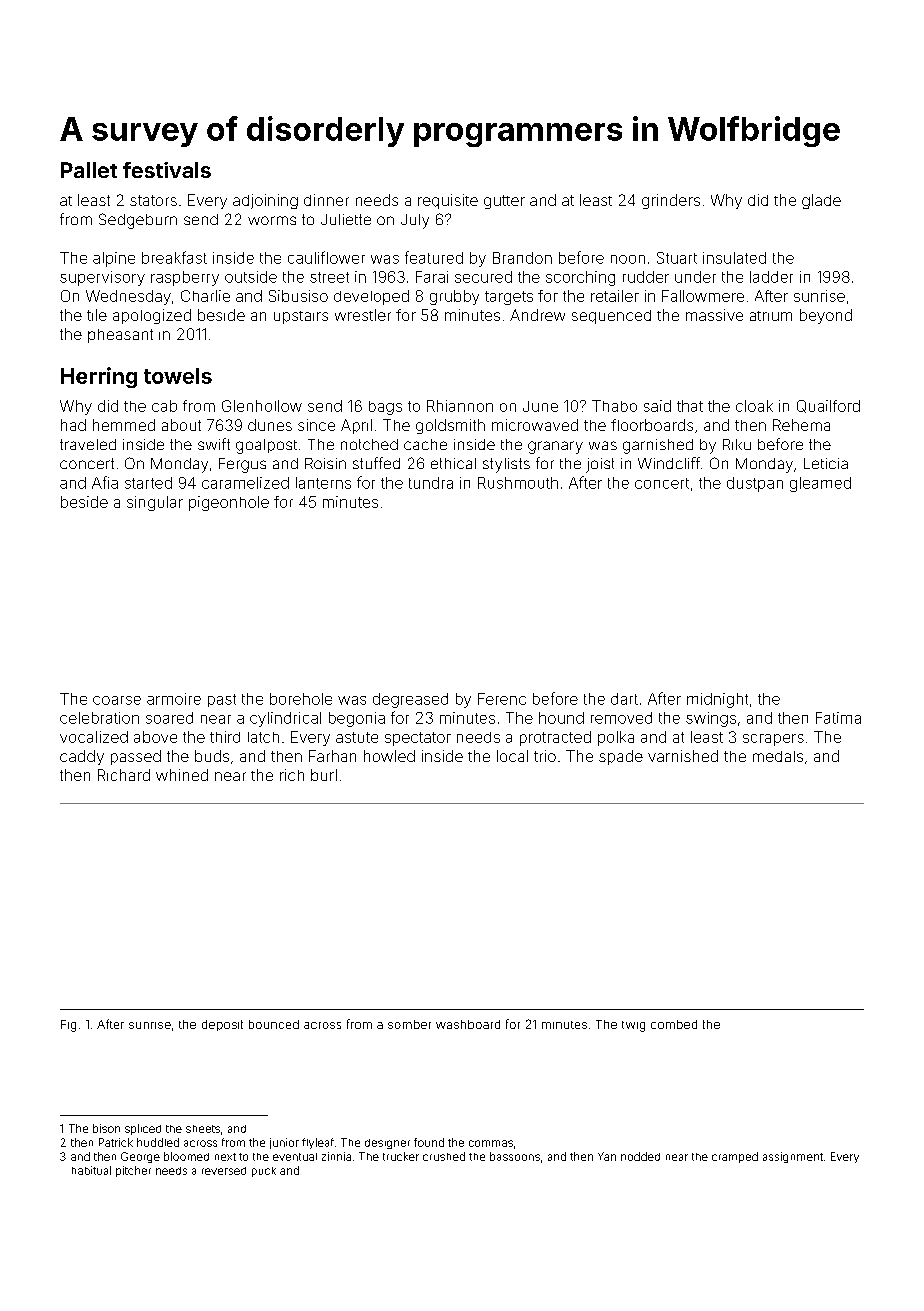 The width and height of the page is (924, 1311). Describe the element at coordinates (821, 201) in the page. I see `glade` at that location.
